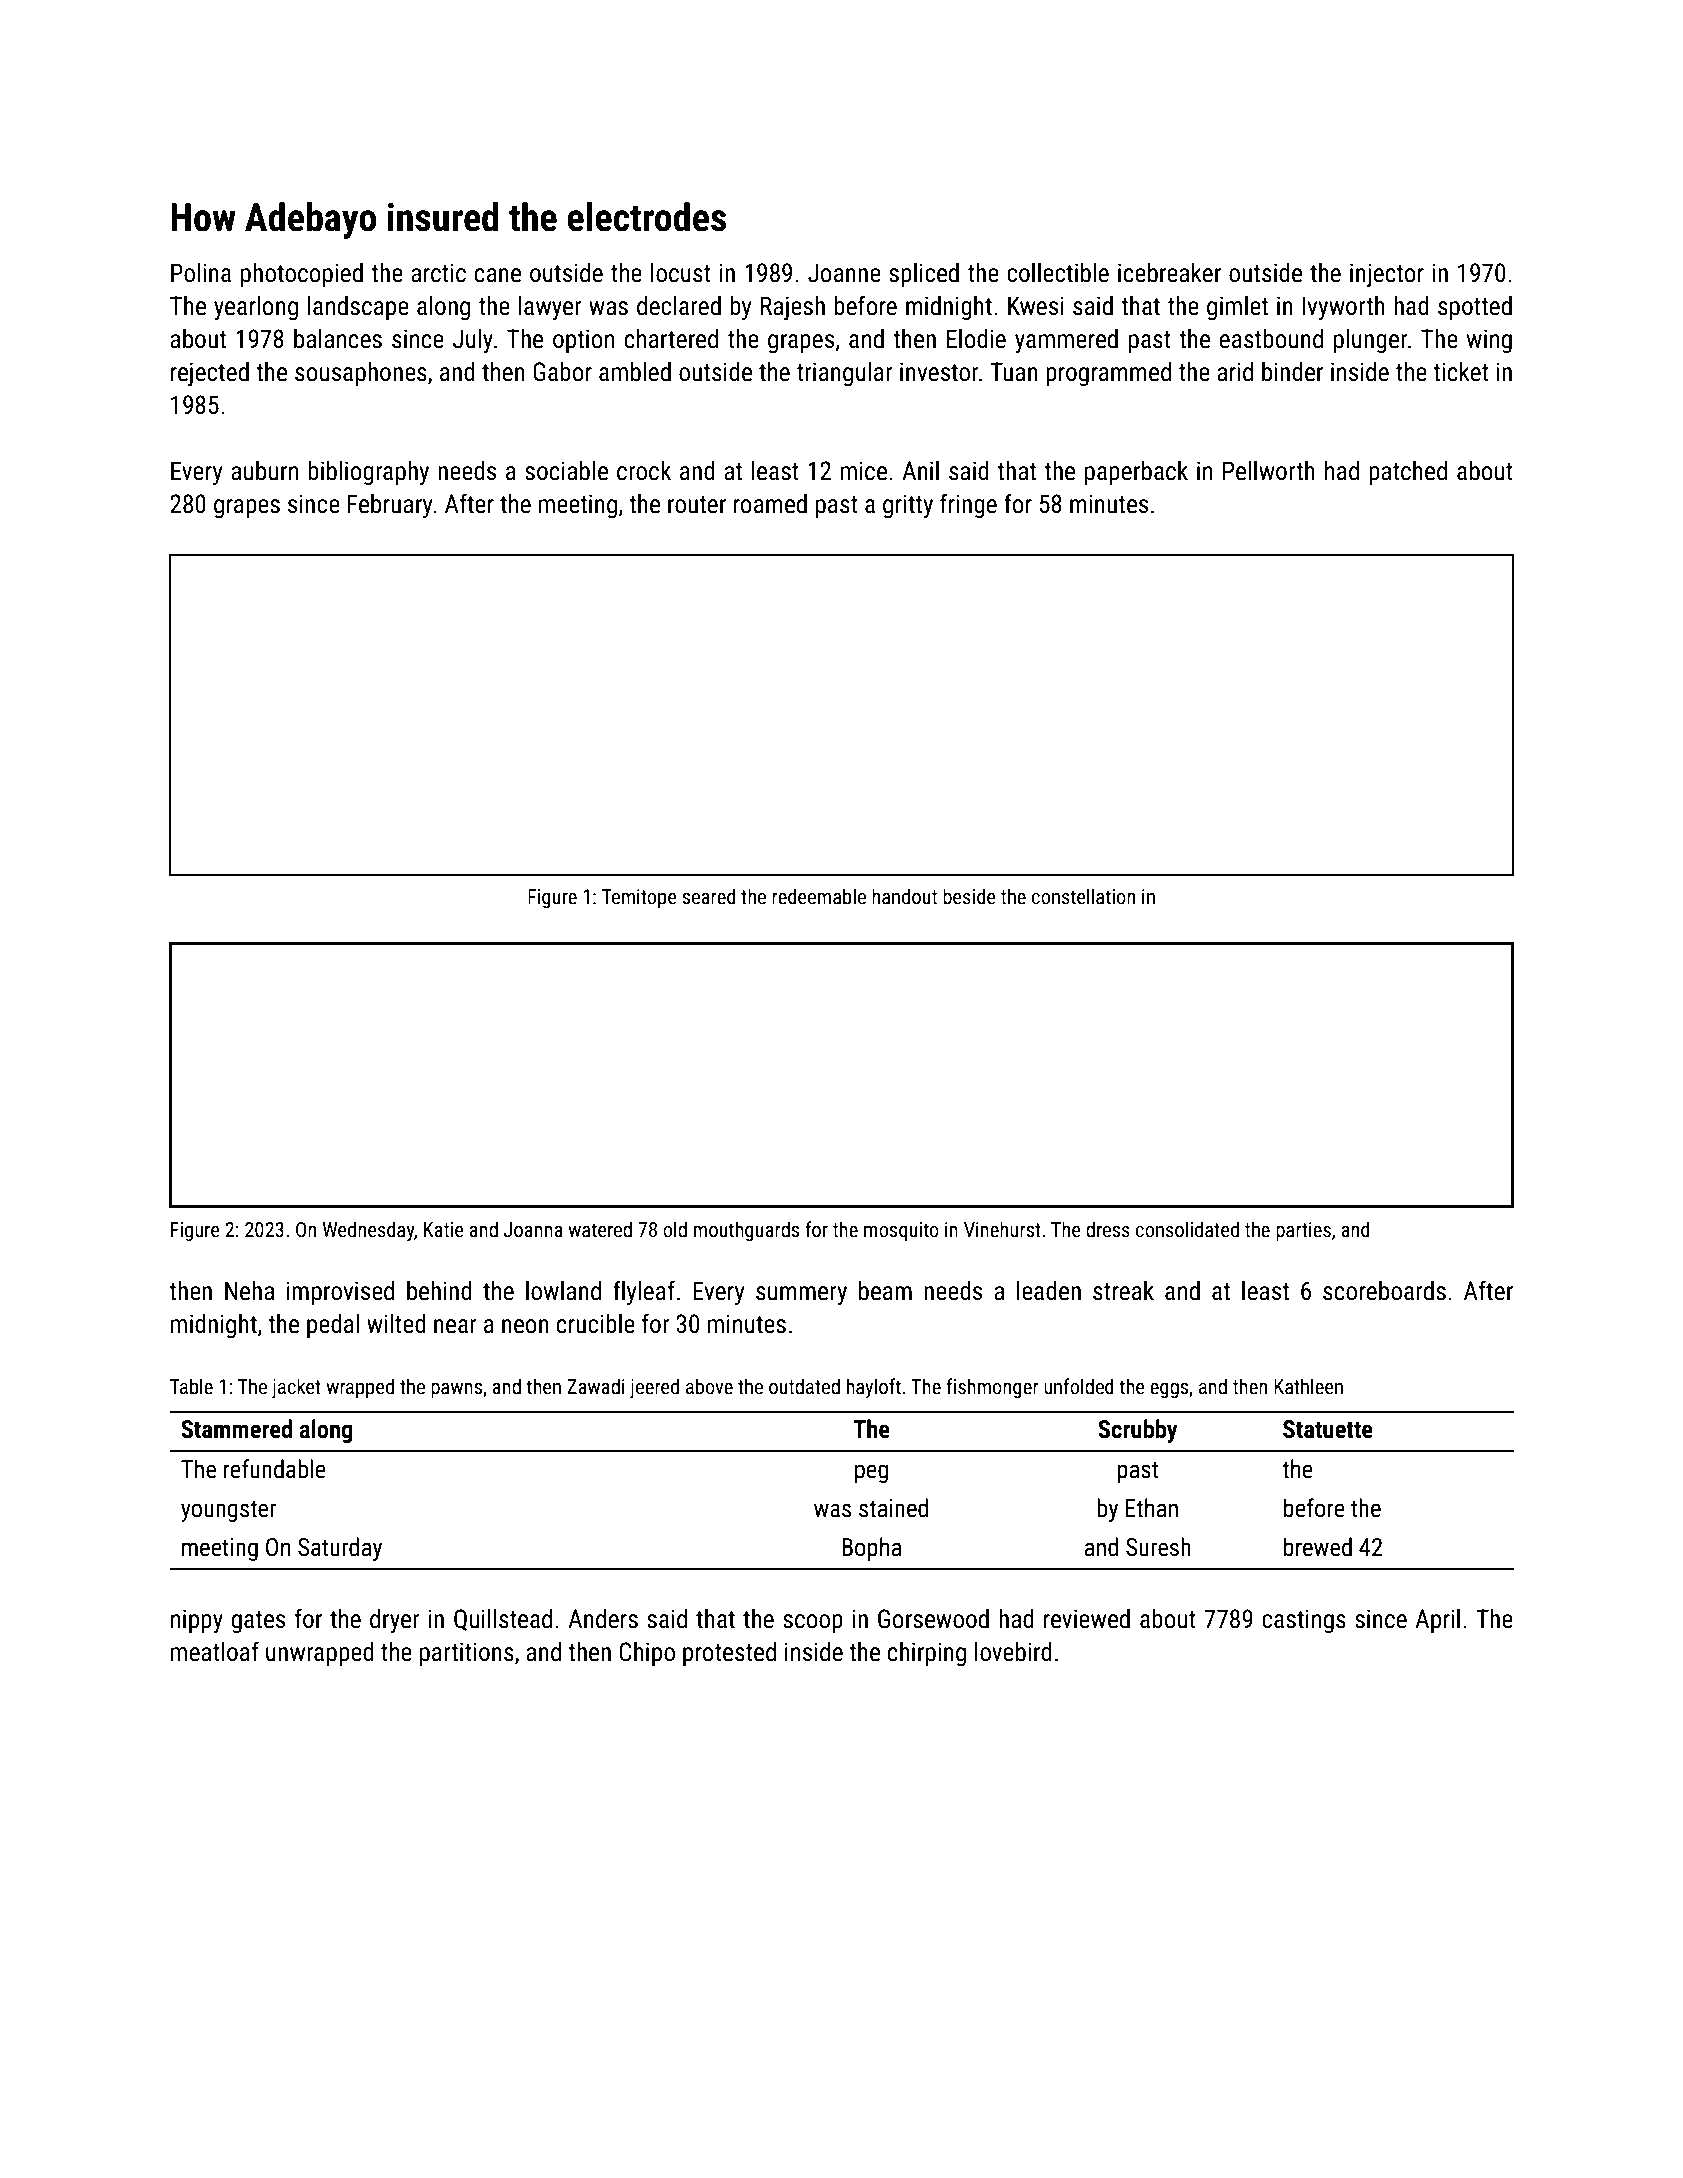 The height and width of the screenshot is (2178, 1683). Describe the element at coordinates (228, 1511) in the screenshot. I see `youngster` at that location.
